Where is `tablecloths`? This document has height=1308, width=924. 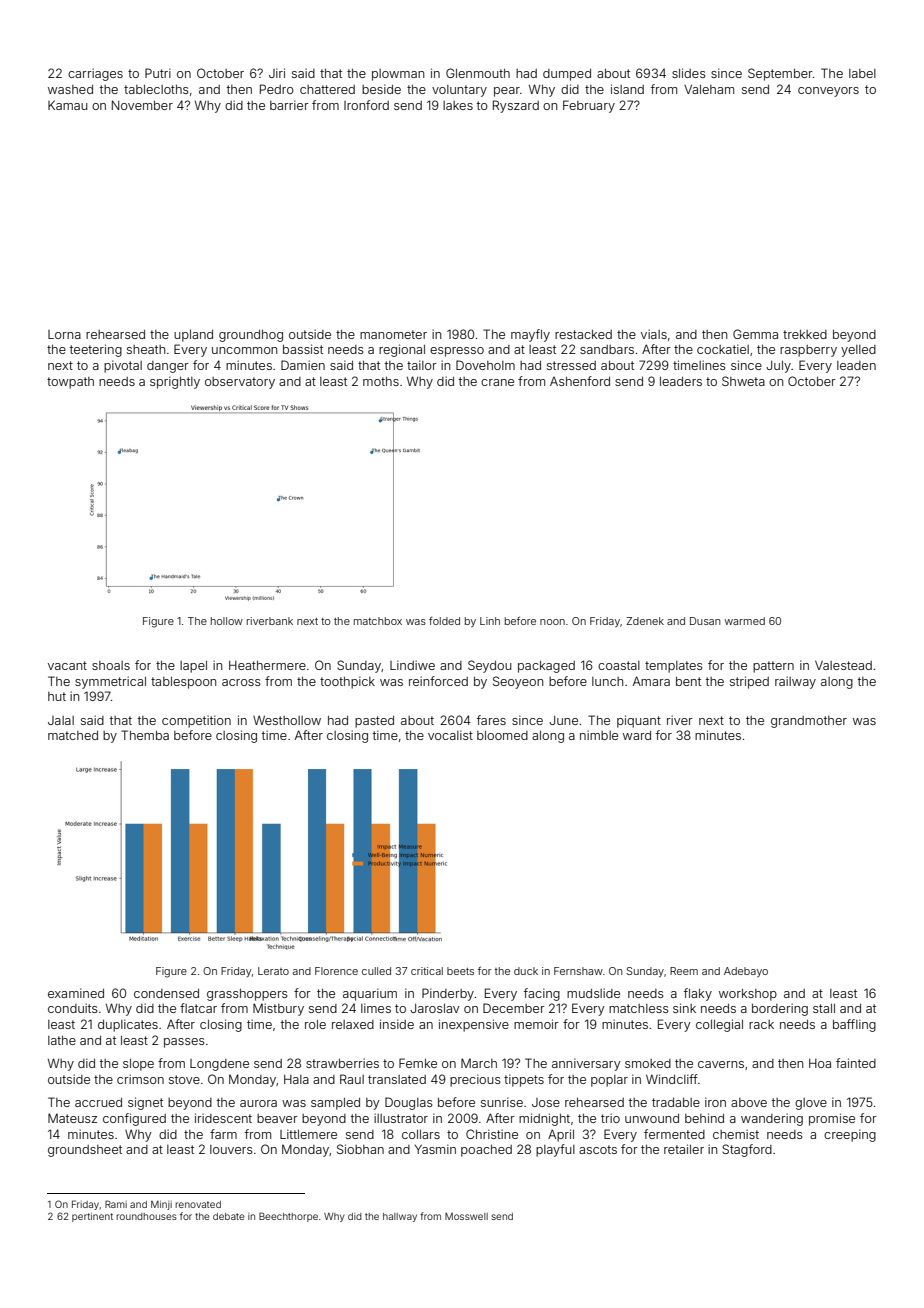 tablecloths is located at coordinates (156, 89).
